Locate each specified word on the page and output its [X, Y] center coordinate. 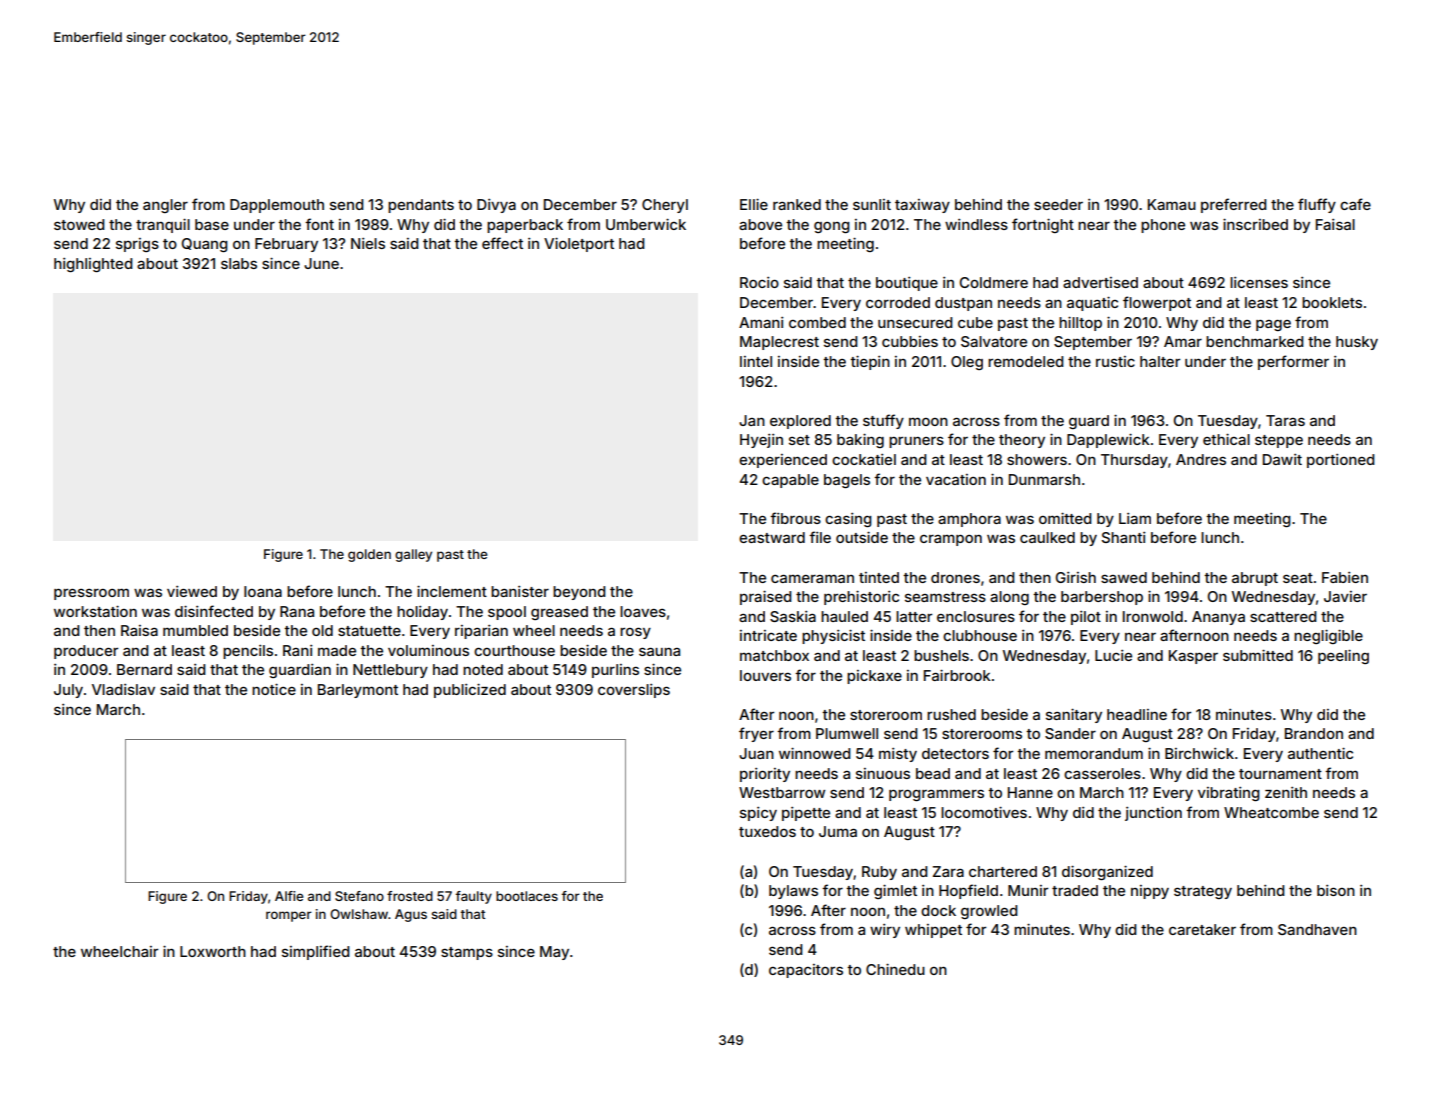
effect [502, 243]
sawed [1124, 577]
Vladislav [123, 689]
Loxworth [213, 951]
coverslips [634, 691]
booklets [1332, 302]
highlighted [93, 265]
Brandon [1314, 733]
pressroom [91, 594]
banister [520, 591]
